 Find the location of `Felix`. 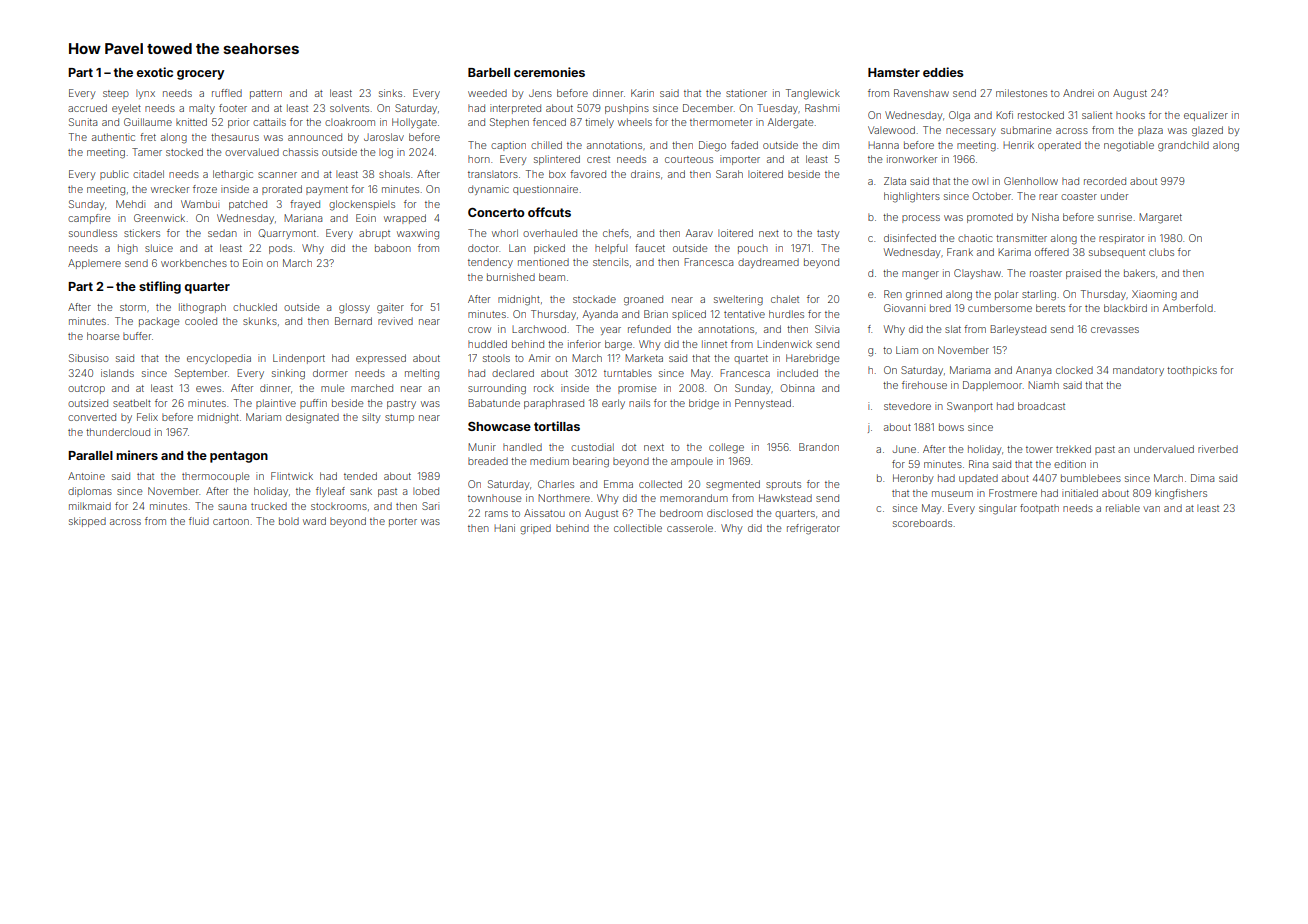

Felix is located at coordinates (147, 417).
